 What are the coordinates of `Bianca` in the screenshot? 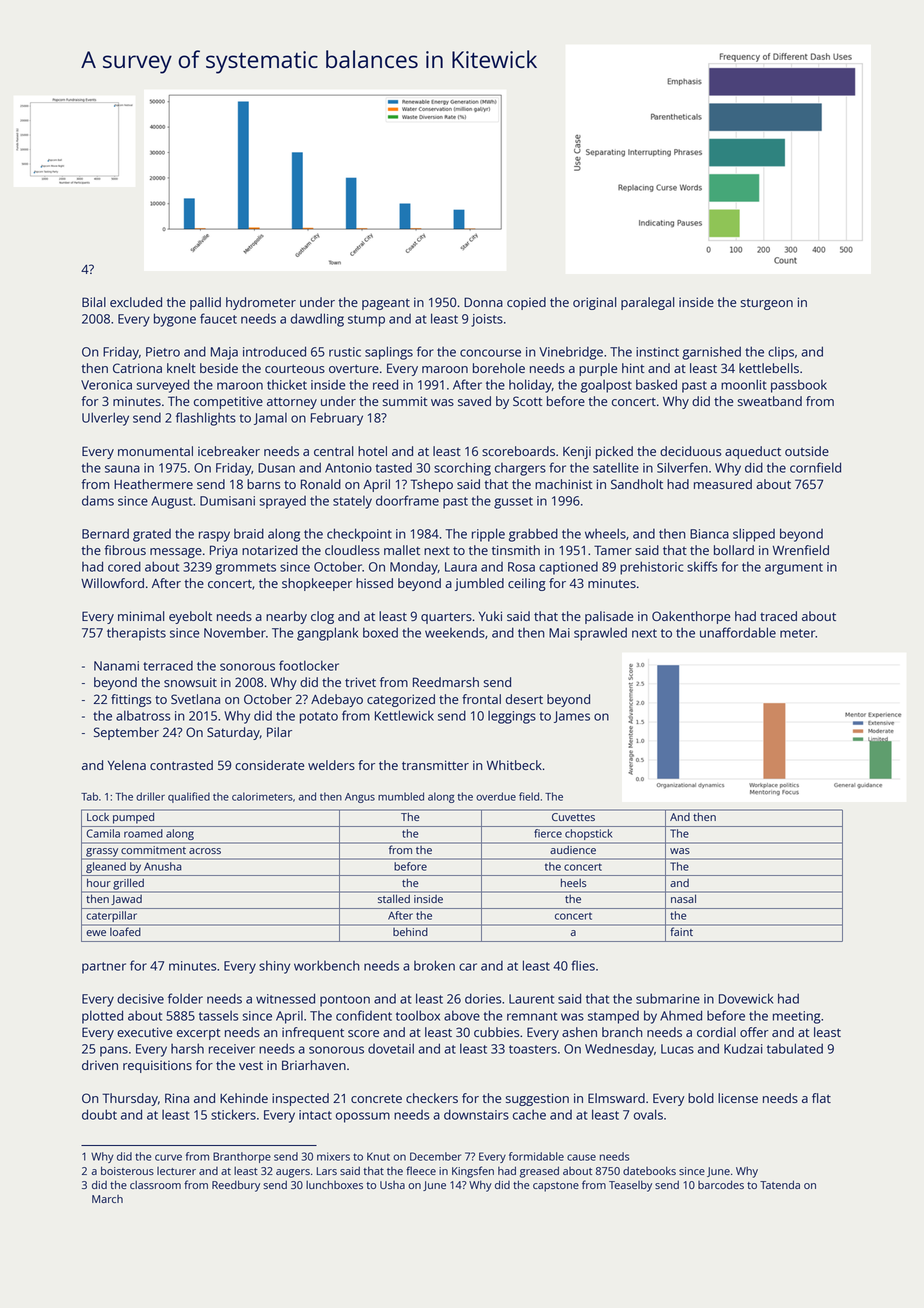 It's located at (709, 534).
